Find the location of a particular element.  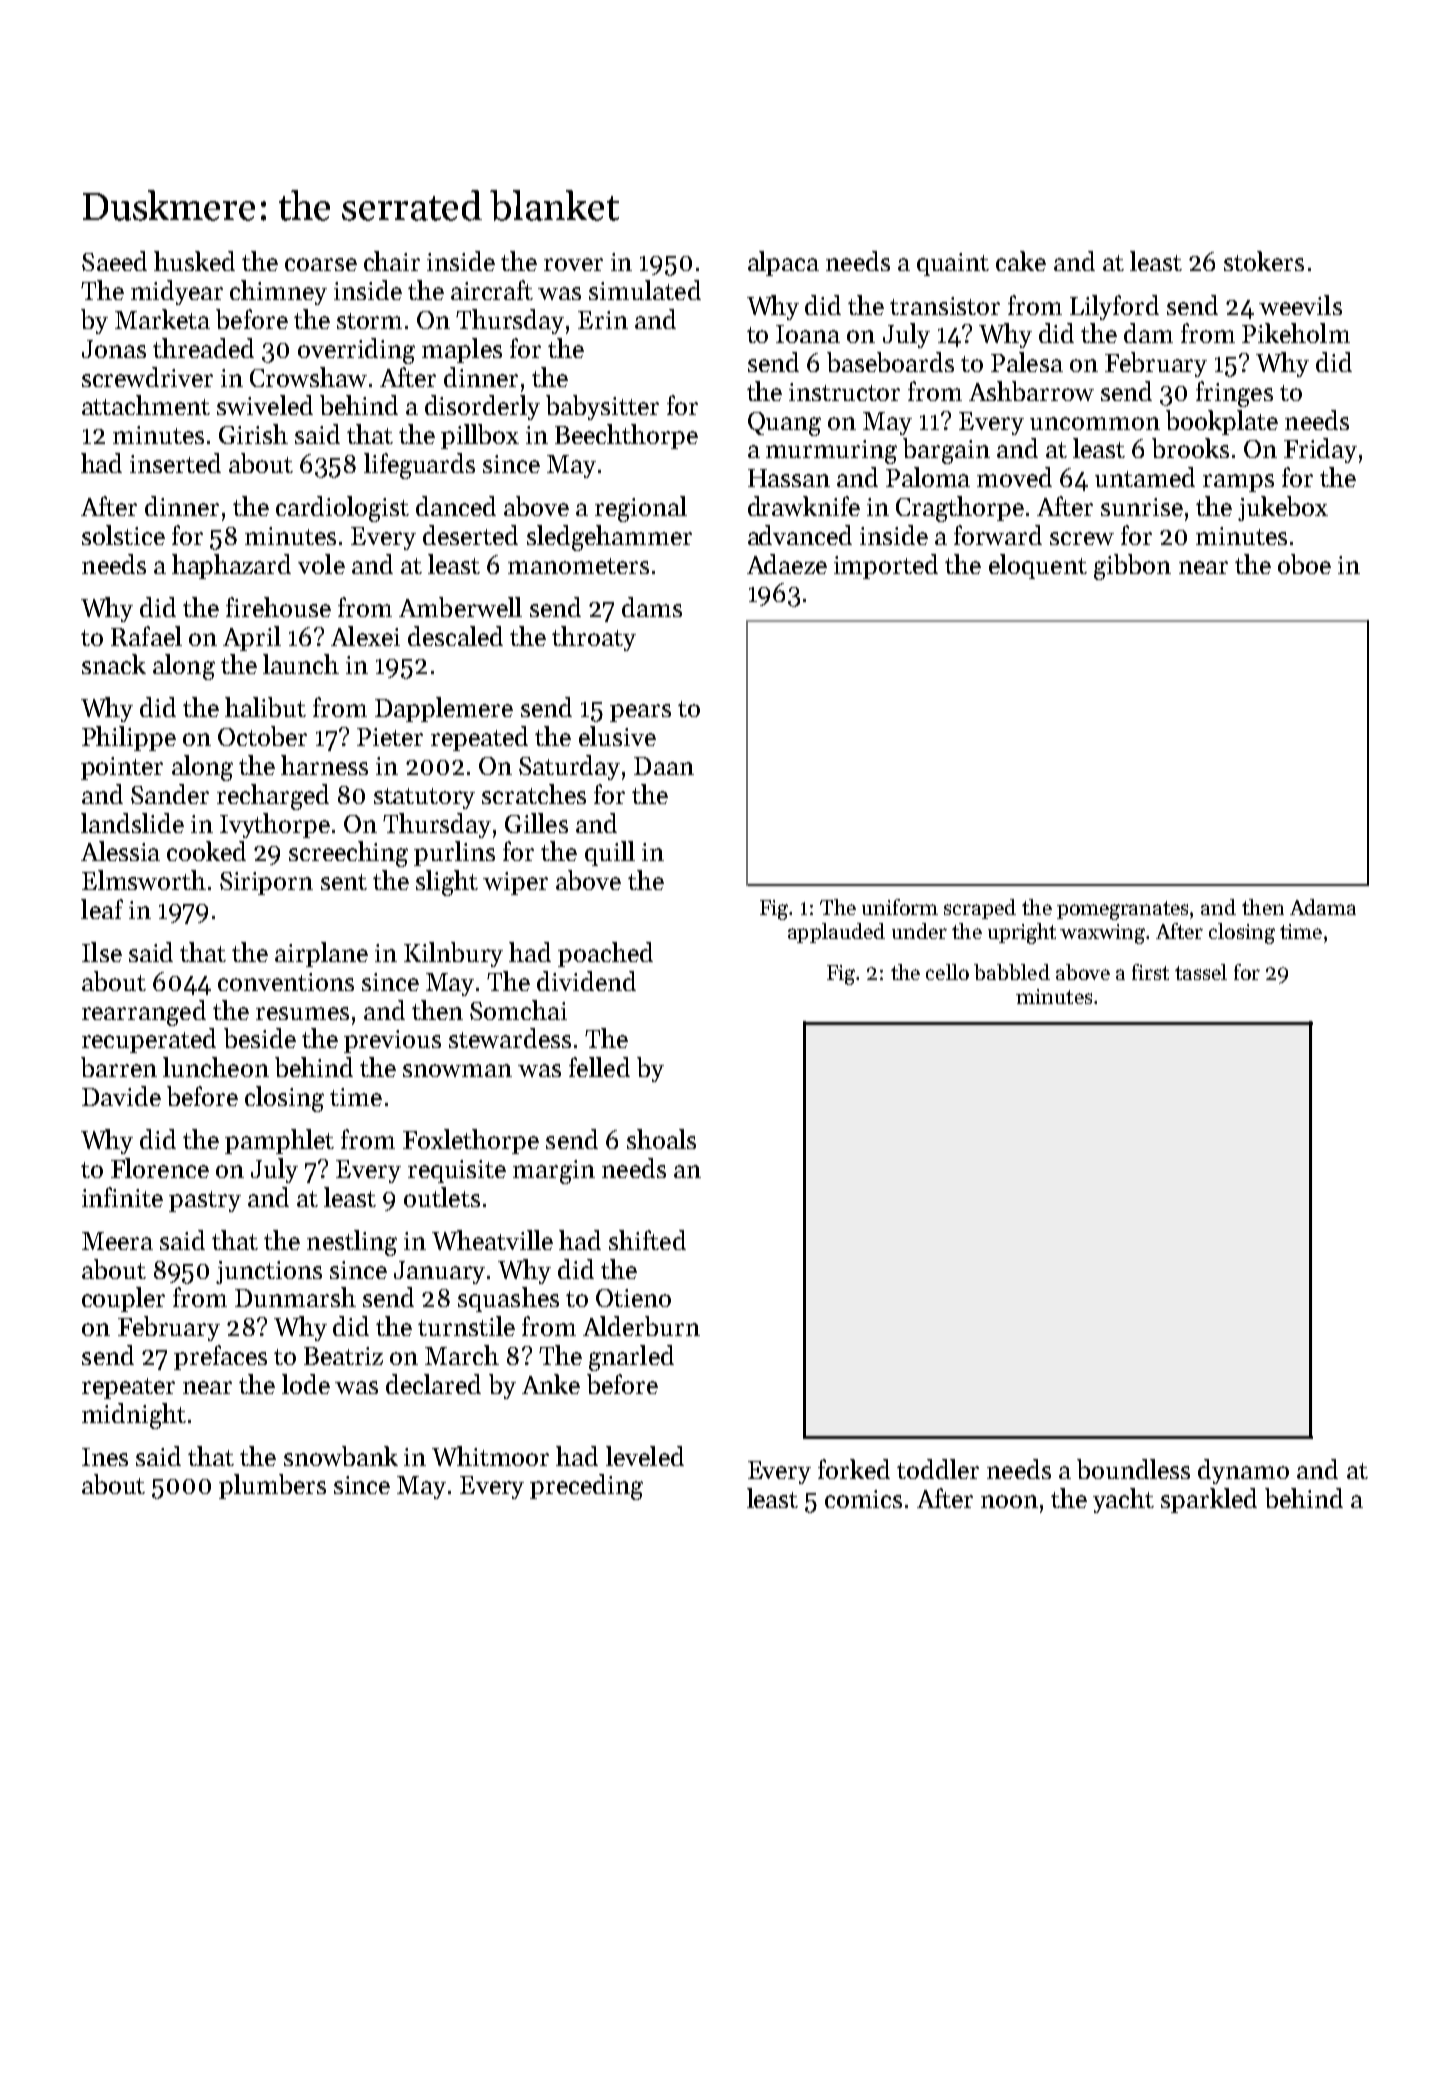

snack is located at coordinates (114, 664).
